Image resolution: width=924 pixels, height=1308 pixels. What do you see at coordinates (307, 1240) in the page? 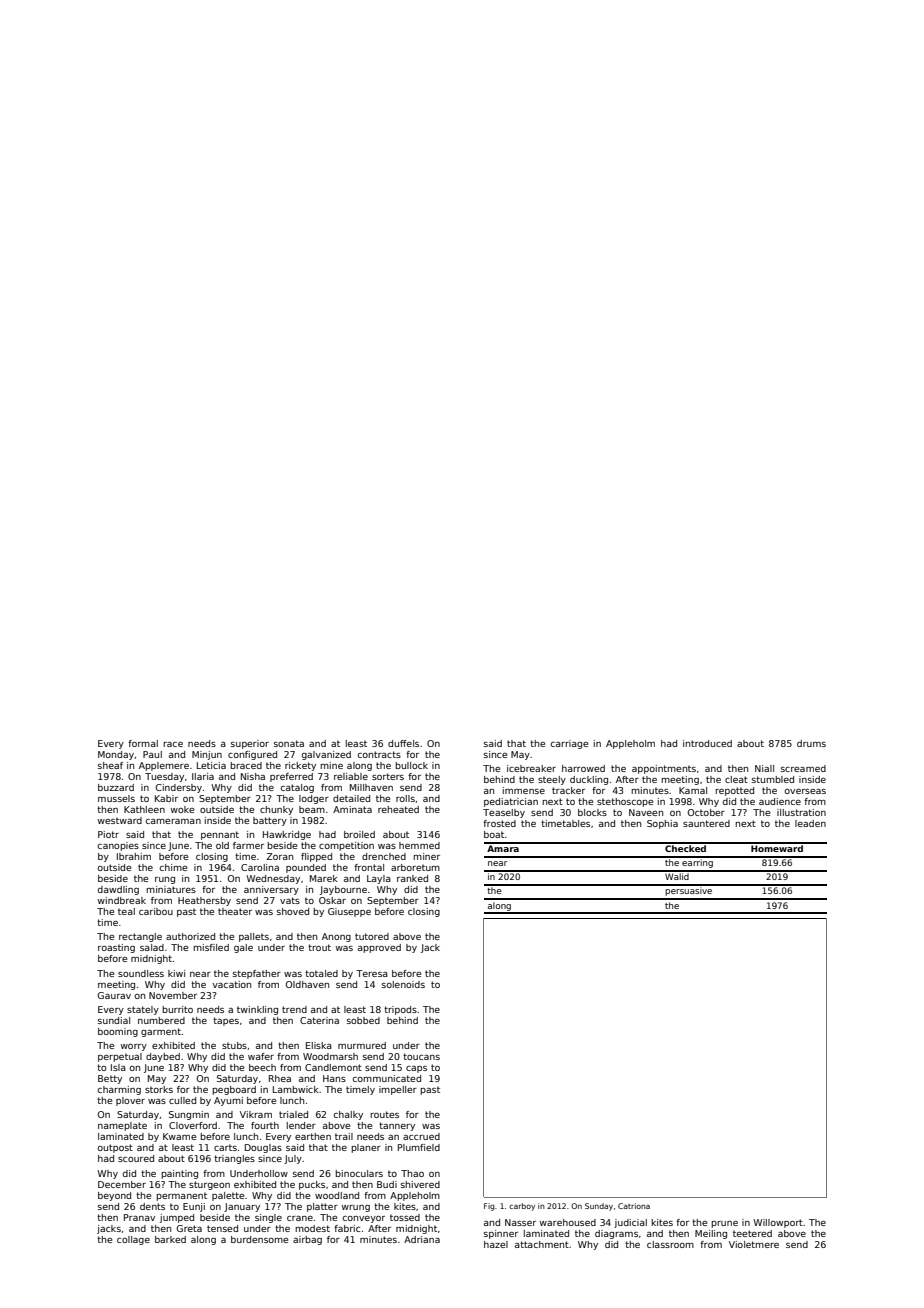
I see `airbag` at bounding box center [307, 1240].
